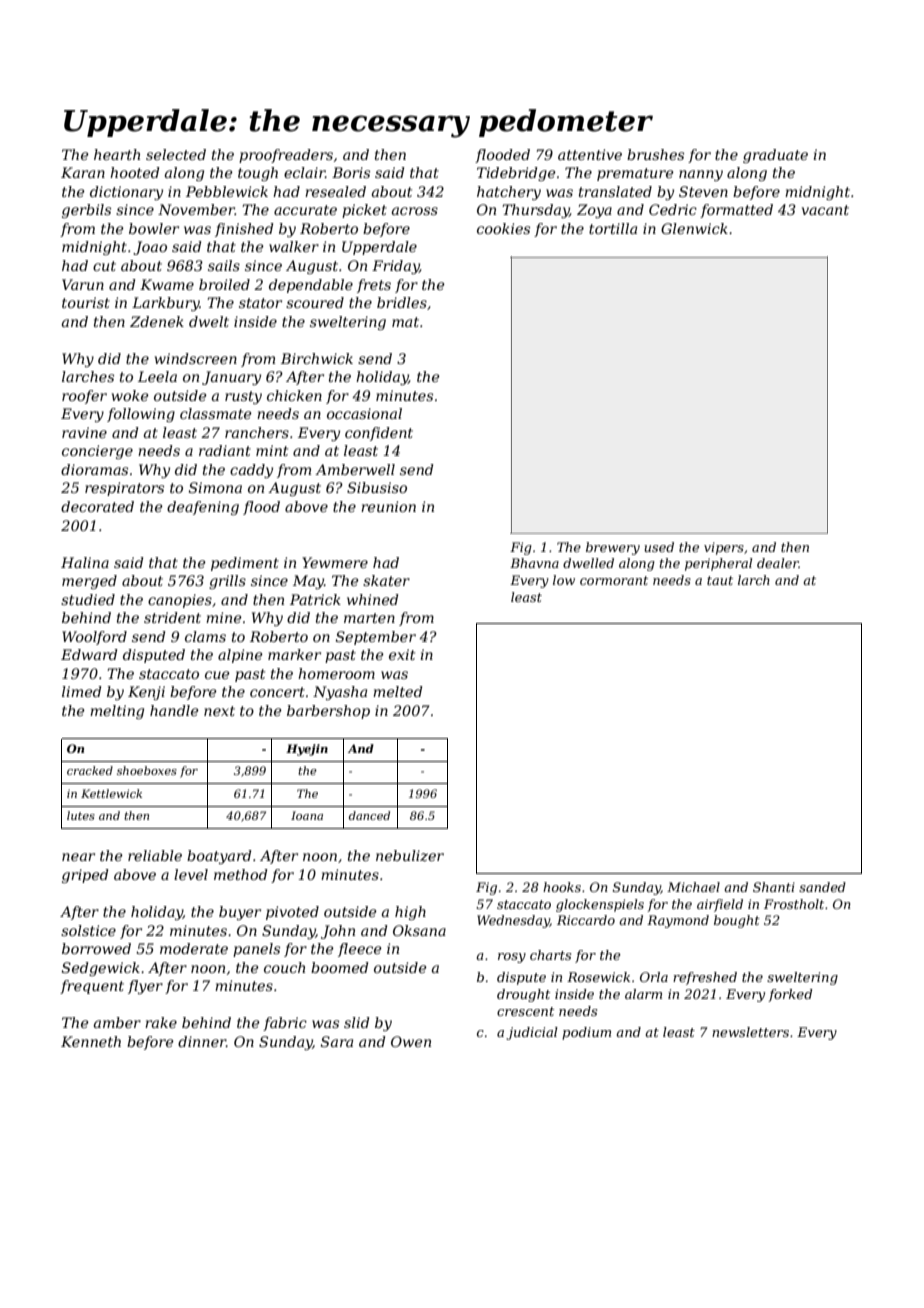  I want to click on proofreaders, so click(286, 156).
